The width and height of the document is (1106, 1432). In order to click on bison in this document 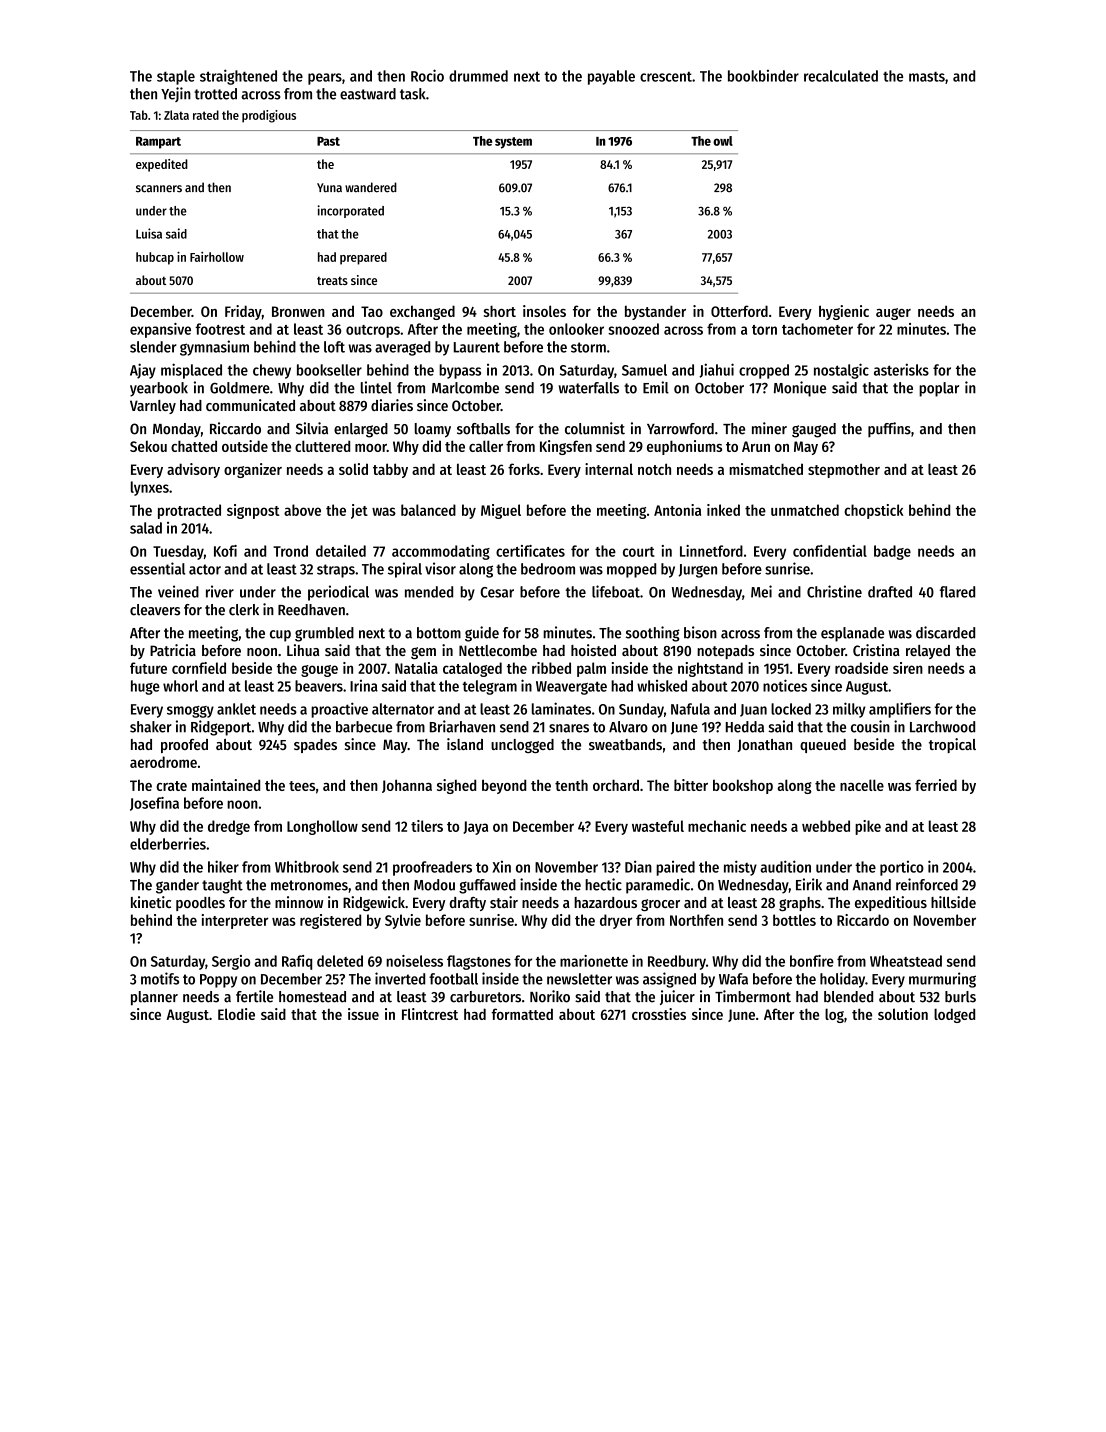, I will do `click(700, 632)`.
